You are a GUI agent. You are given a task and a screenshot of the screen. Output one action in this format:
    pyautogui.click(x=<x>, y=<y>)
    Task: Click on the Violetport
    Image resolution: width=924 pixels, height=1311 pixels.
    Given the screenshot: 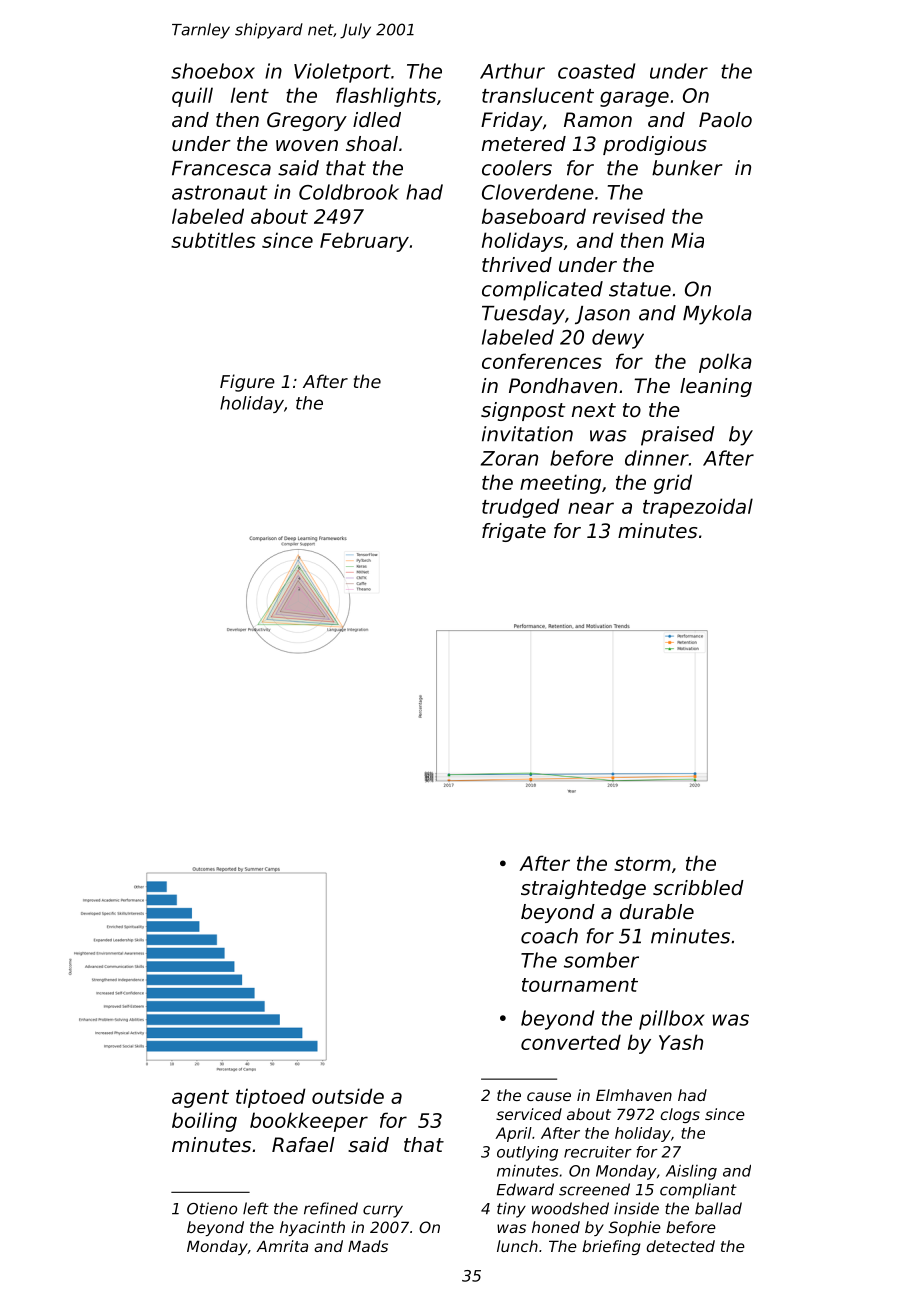 What is the action you would take?
    pyautogui.click(x=342, y=73)
